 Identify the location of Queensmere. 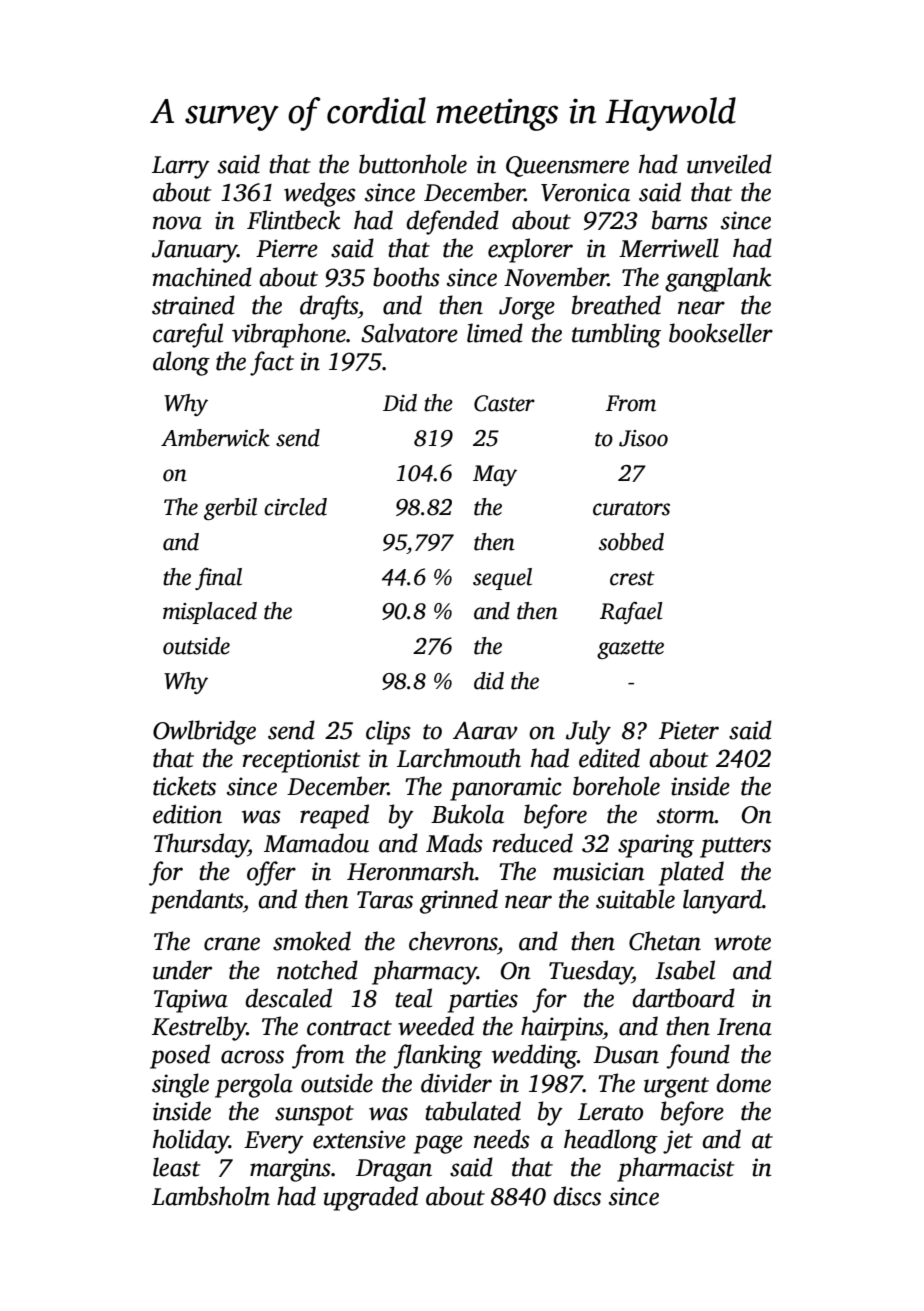
(567, 166).
